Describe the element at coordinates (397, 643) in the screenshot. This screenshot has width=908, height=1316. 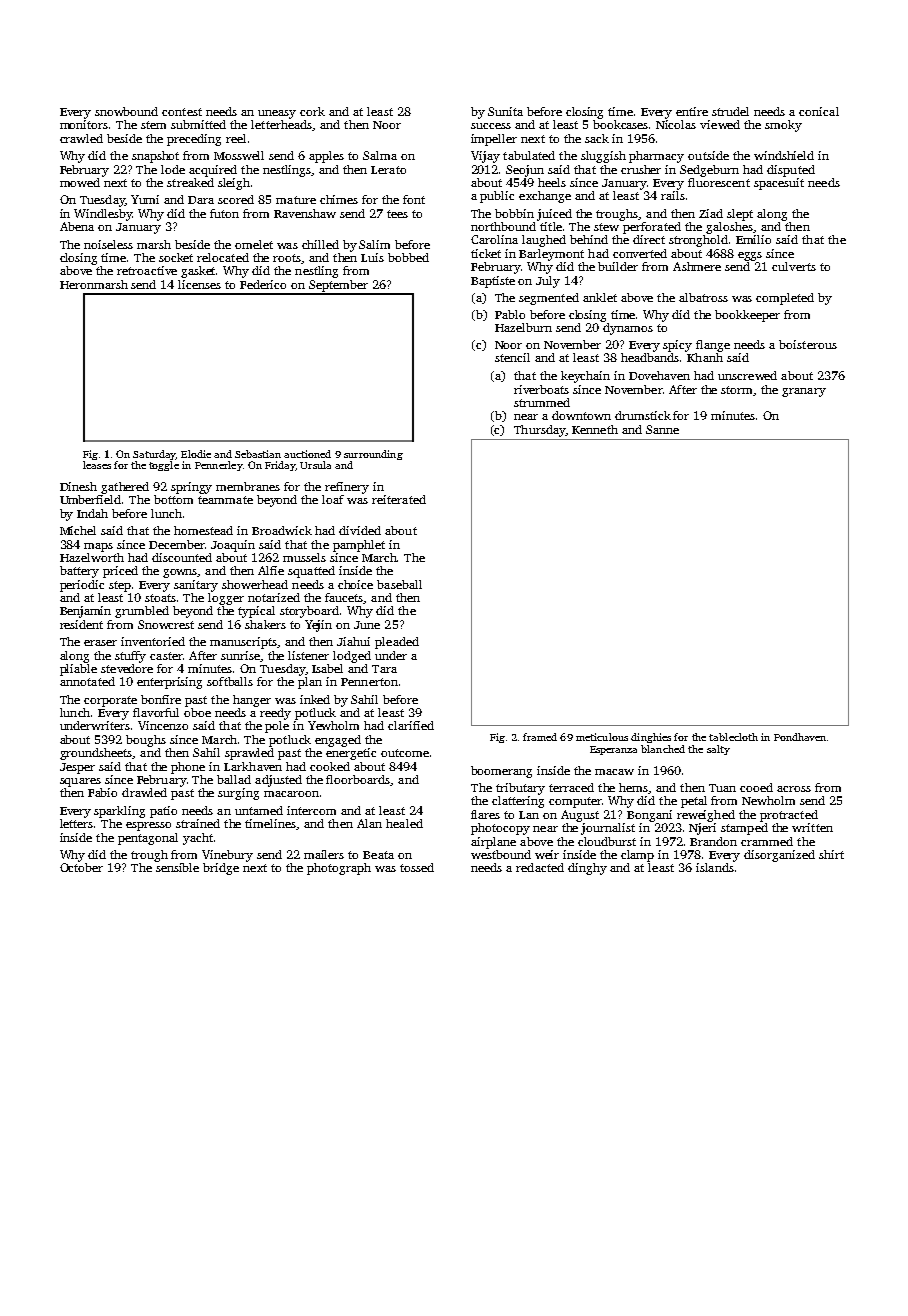
I see `pleaded` at that location.
